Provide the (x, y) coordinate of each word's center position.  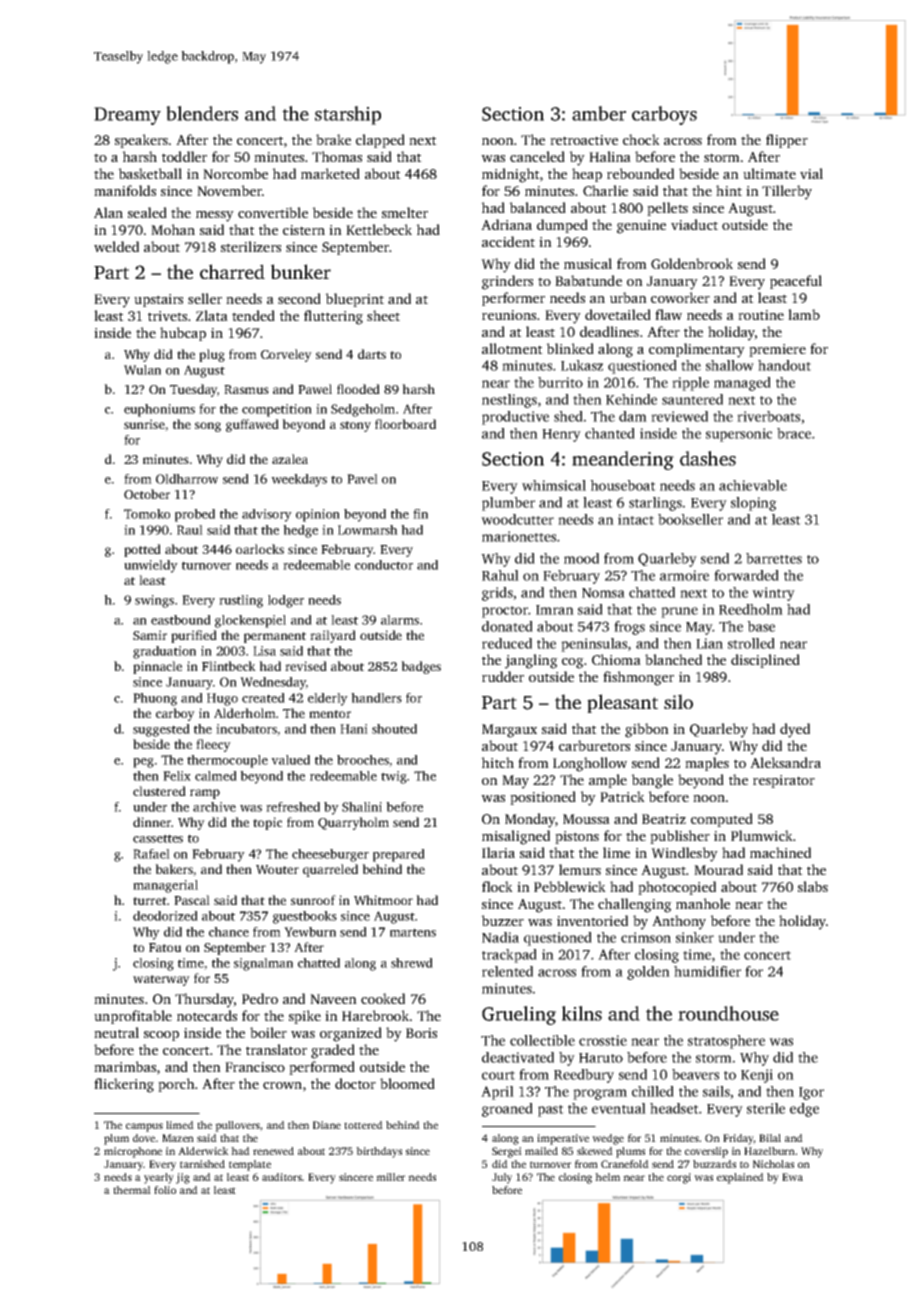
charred (232, 271)
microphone (133, 1152)
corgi (679, 1178)
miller (390, 1177)
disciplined (765, 661)
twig (394, 777)
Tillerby (787, 192)
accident (508, 241)
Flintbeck (229, 666)
